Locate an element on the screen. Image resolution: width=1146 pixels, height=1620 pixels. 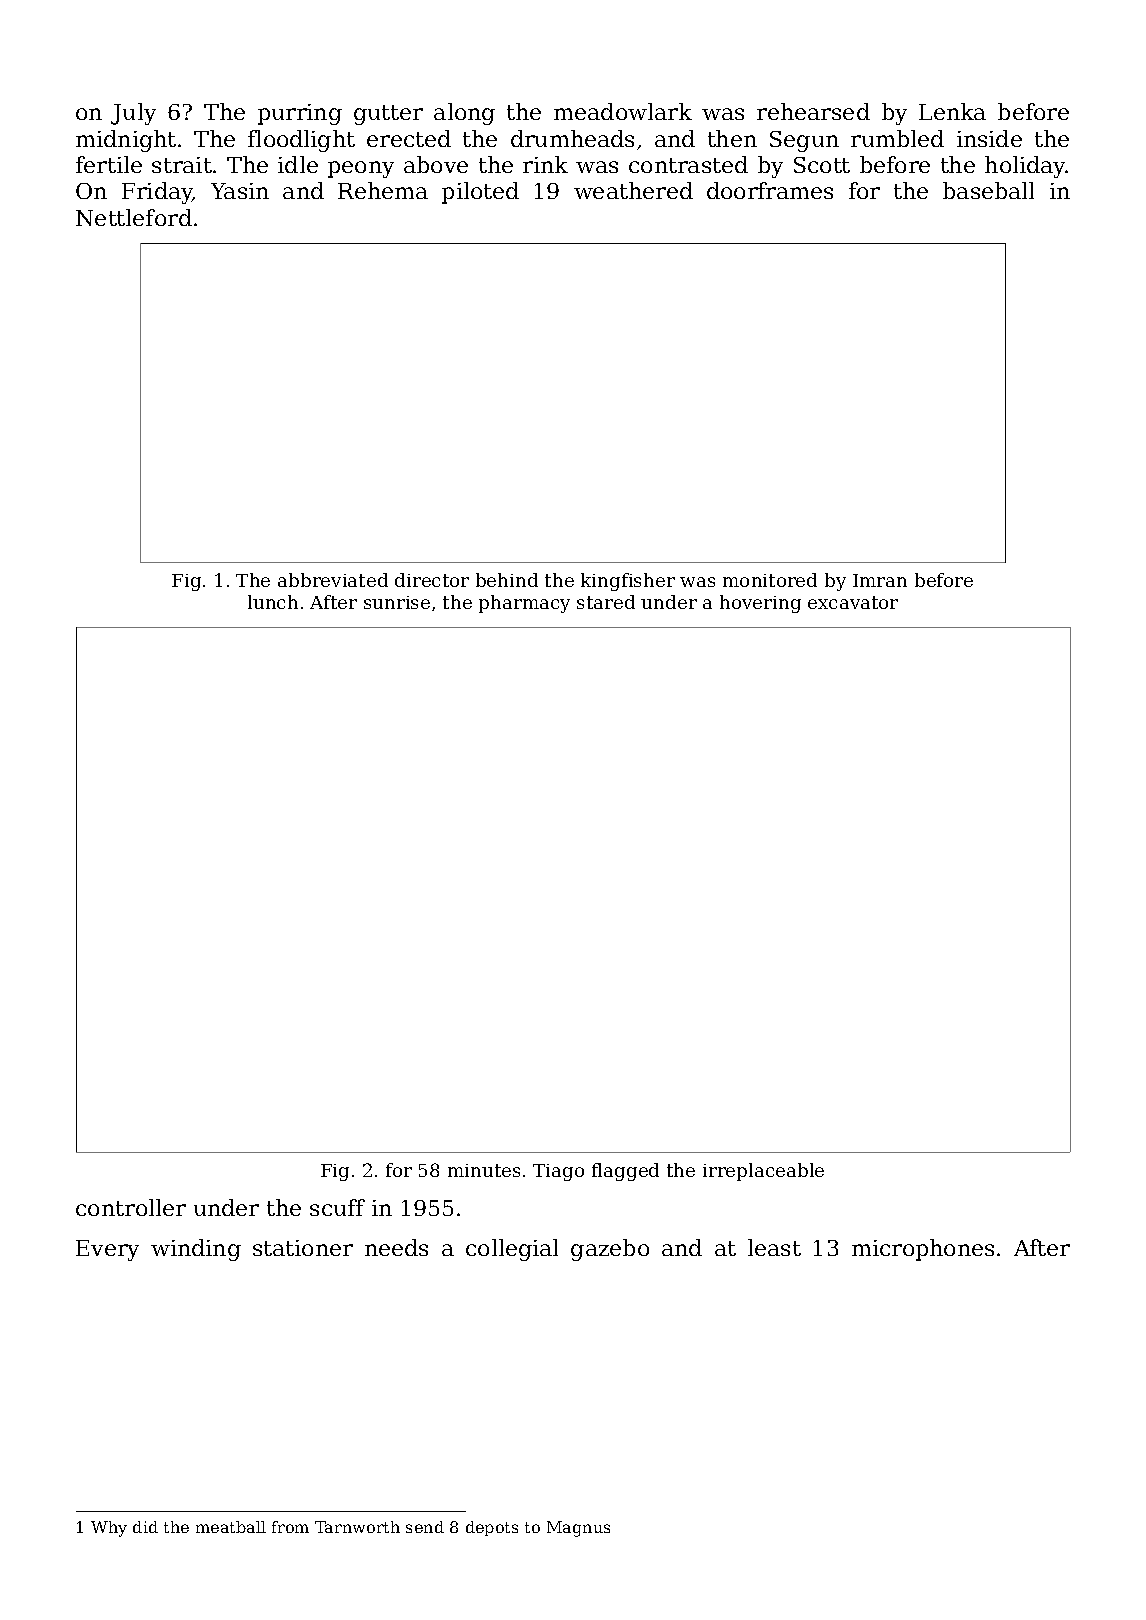
minutes is located at coordinates (484, 1170).
